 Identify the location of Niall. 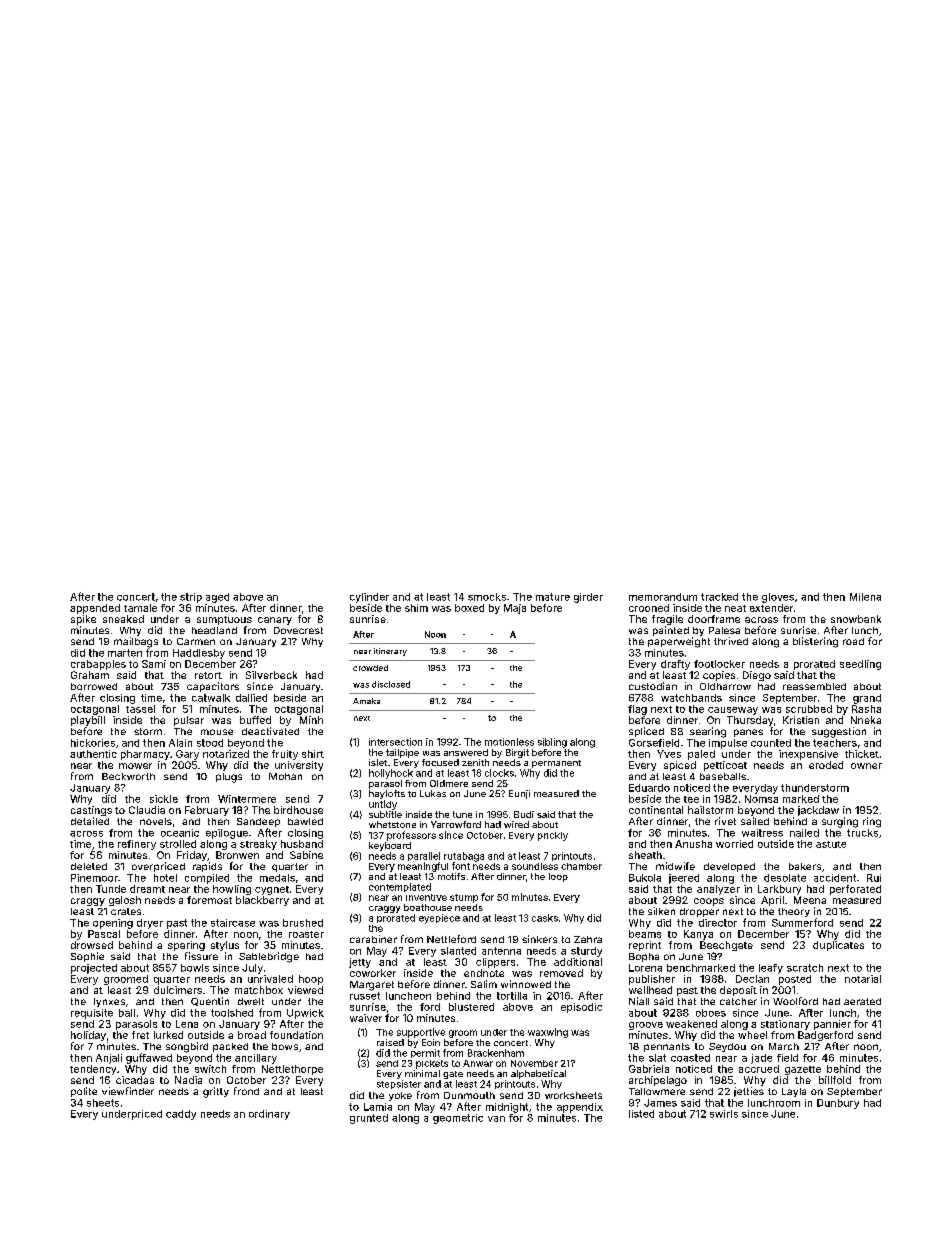
(639, 1001).
